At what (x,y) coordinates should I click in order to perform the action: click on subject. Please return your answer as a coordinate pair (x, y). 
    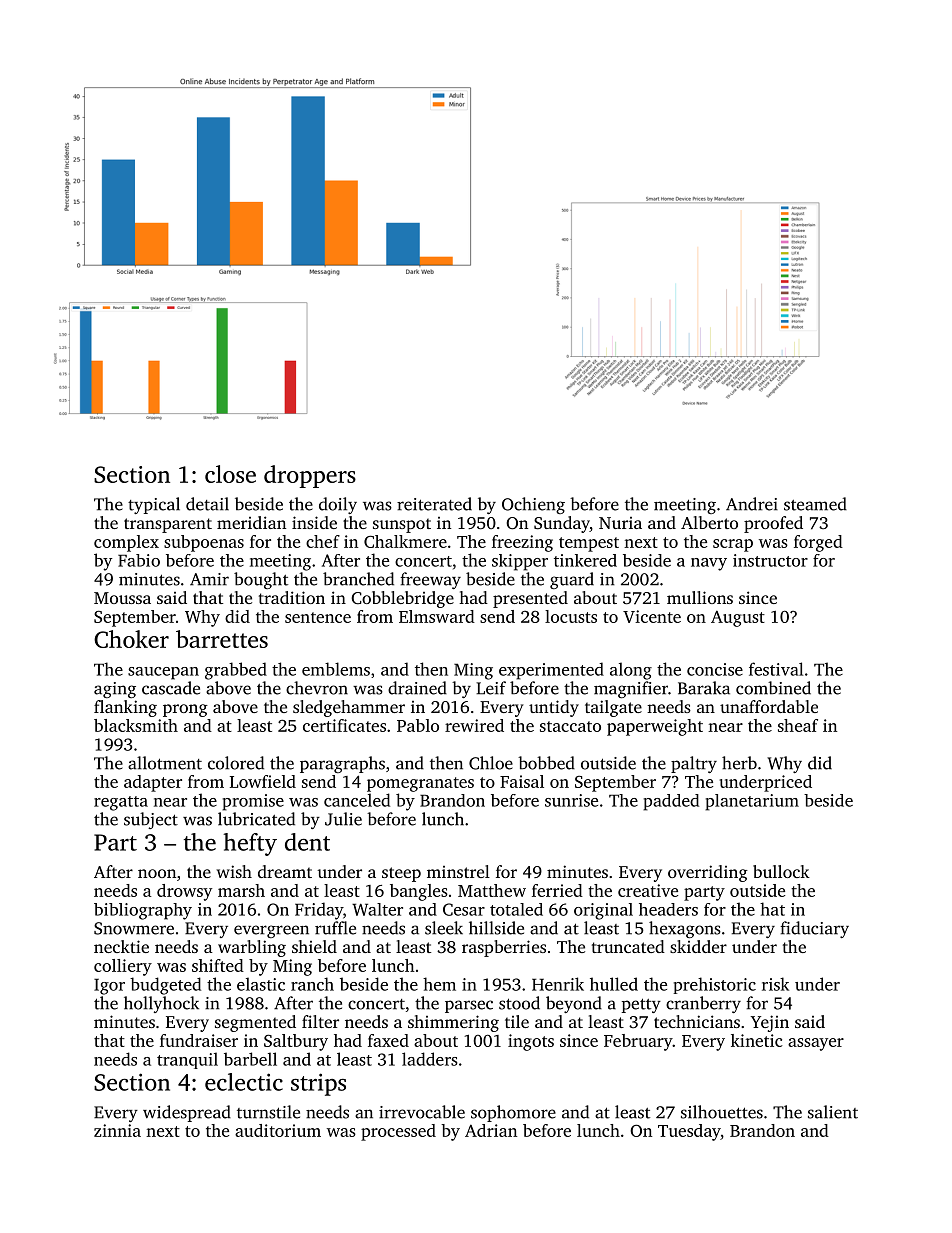
    Looking at the image, I should click on (151, 820).
